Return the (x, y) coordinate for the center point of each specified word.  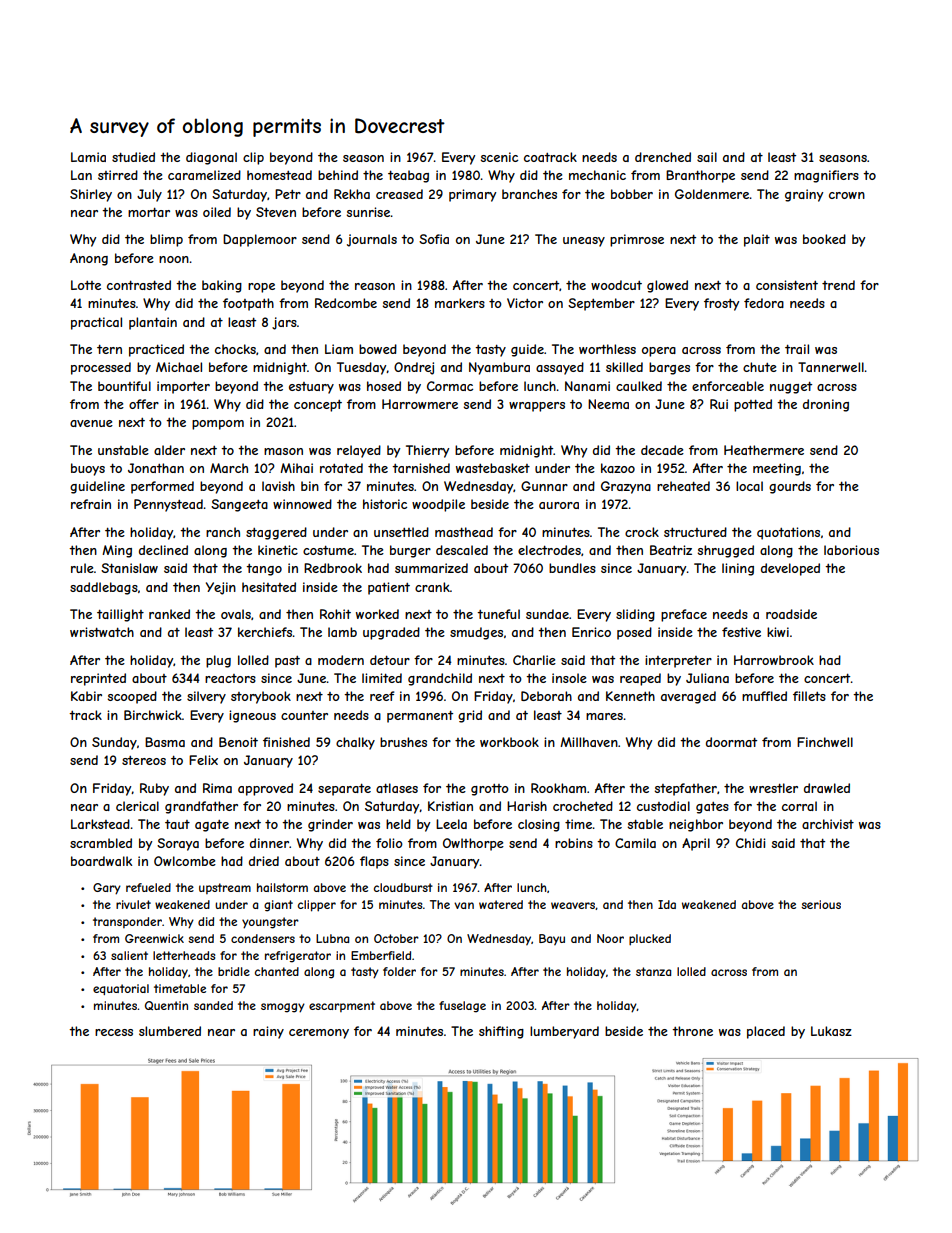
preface (684, 615)
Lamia (88, 157)
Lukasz (831, 1031)
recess (114, 1032)
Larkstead (100, 824)
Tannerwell (831, 367)
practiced (156, 350)
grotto (490, 790)
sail (707, 157)
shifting (501, 1032)
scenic (499, 157)
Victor (525, 303)
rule (82, 568)
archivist (828, 824)
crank (432, 587)
